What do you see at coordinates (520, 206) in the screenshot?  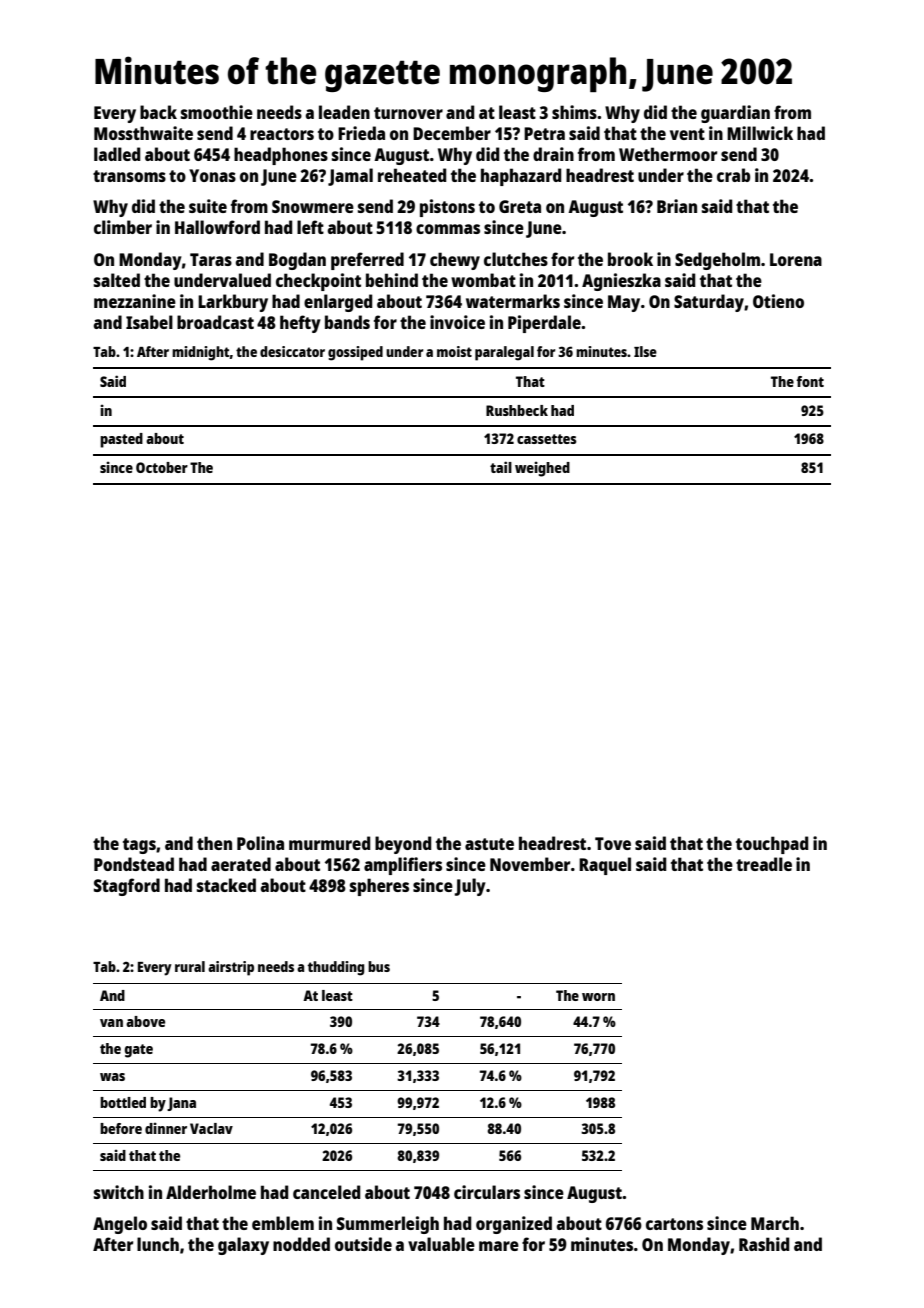 I see `Greta` at bounding box center [520, 206].
